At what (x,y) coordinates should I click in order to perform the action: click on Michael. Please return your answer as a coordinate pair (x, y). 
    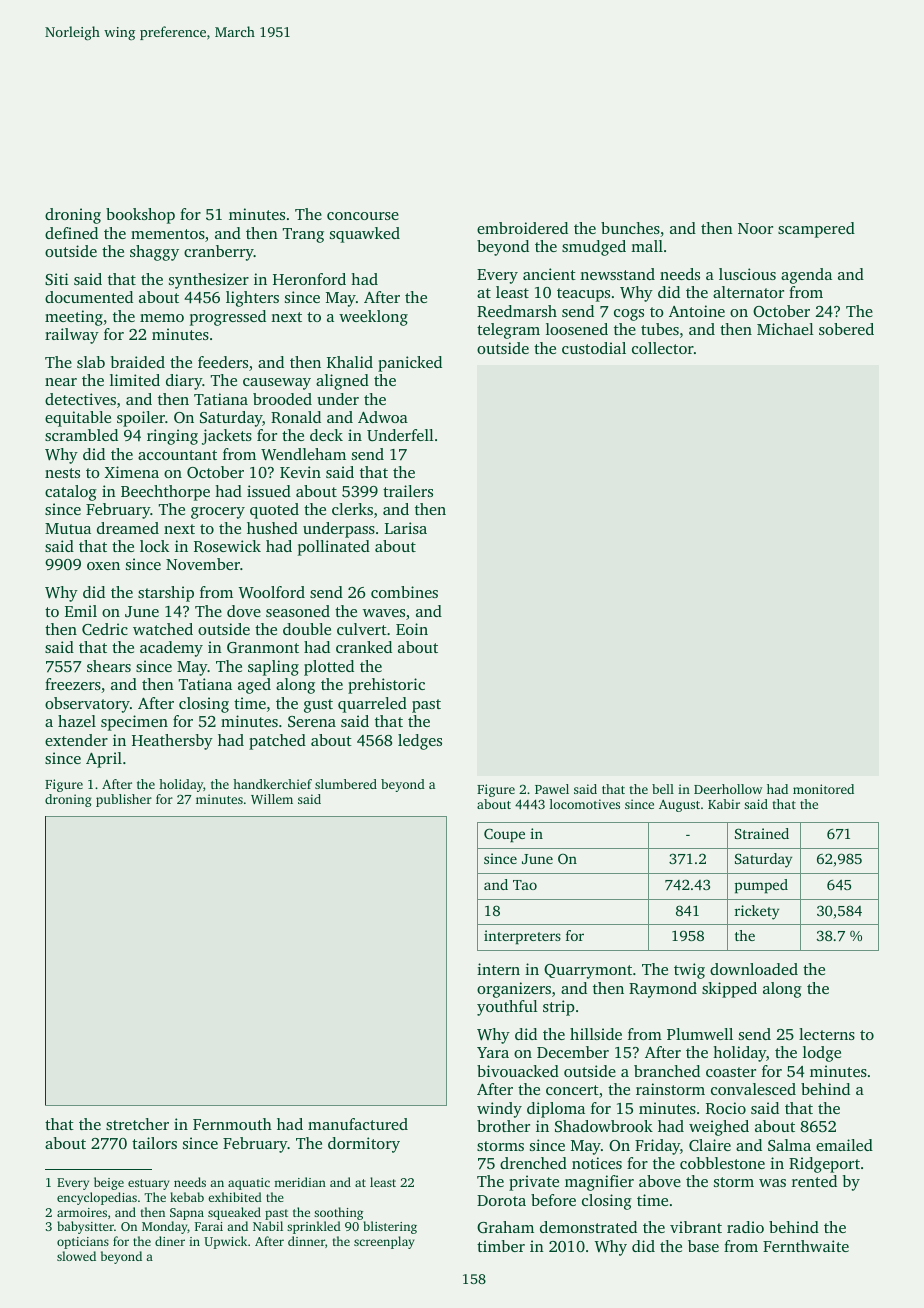
    Looking at the image, I should click on (785, 329).
